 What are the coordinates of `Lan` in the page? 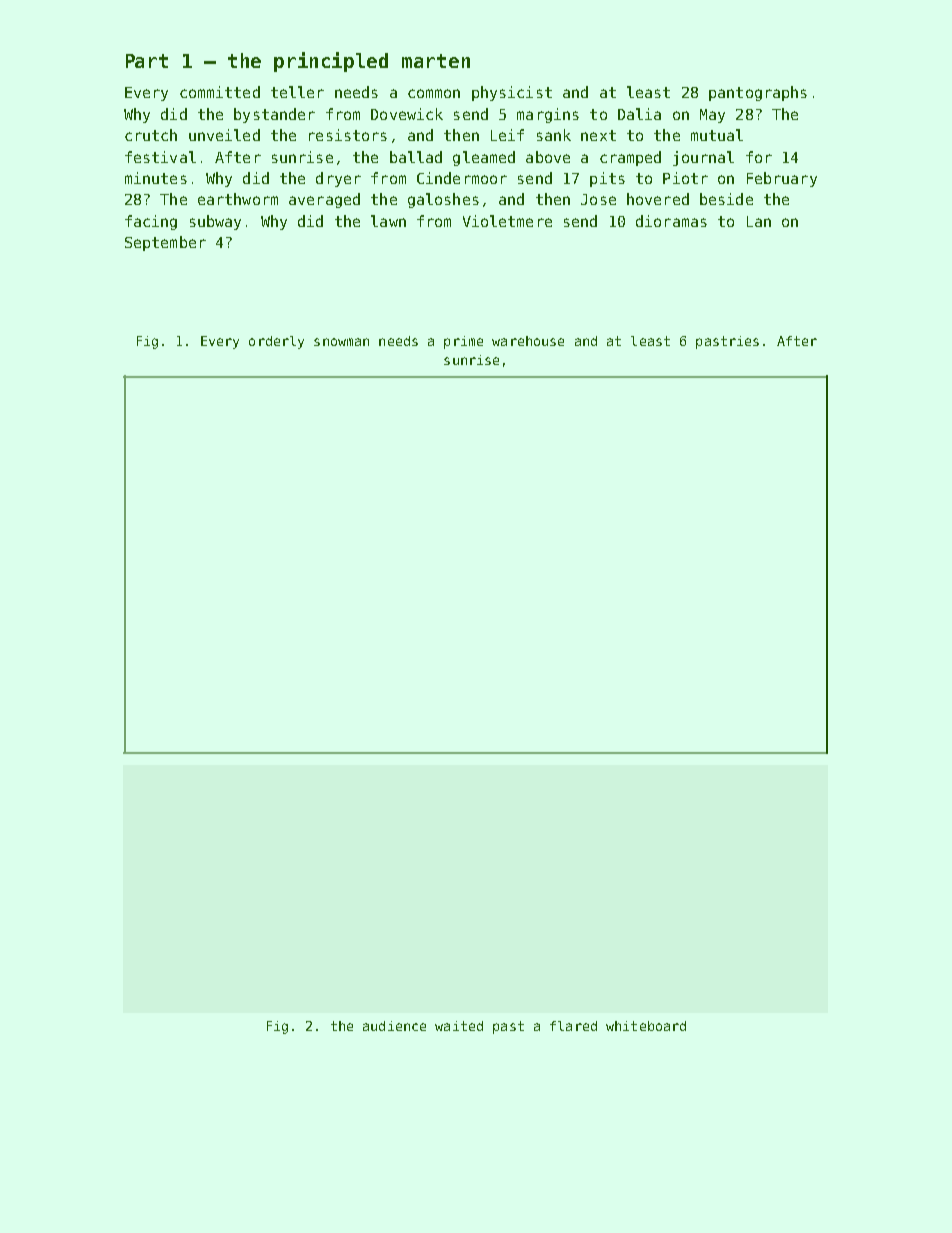 It's located at (759, 221).
